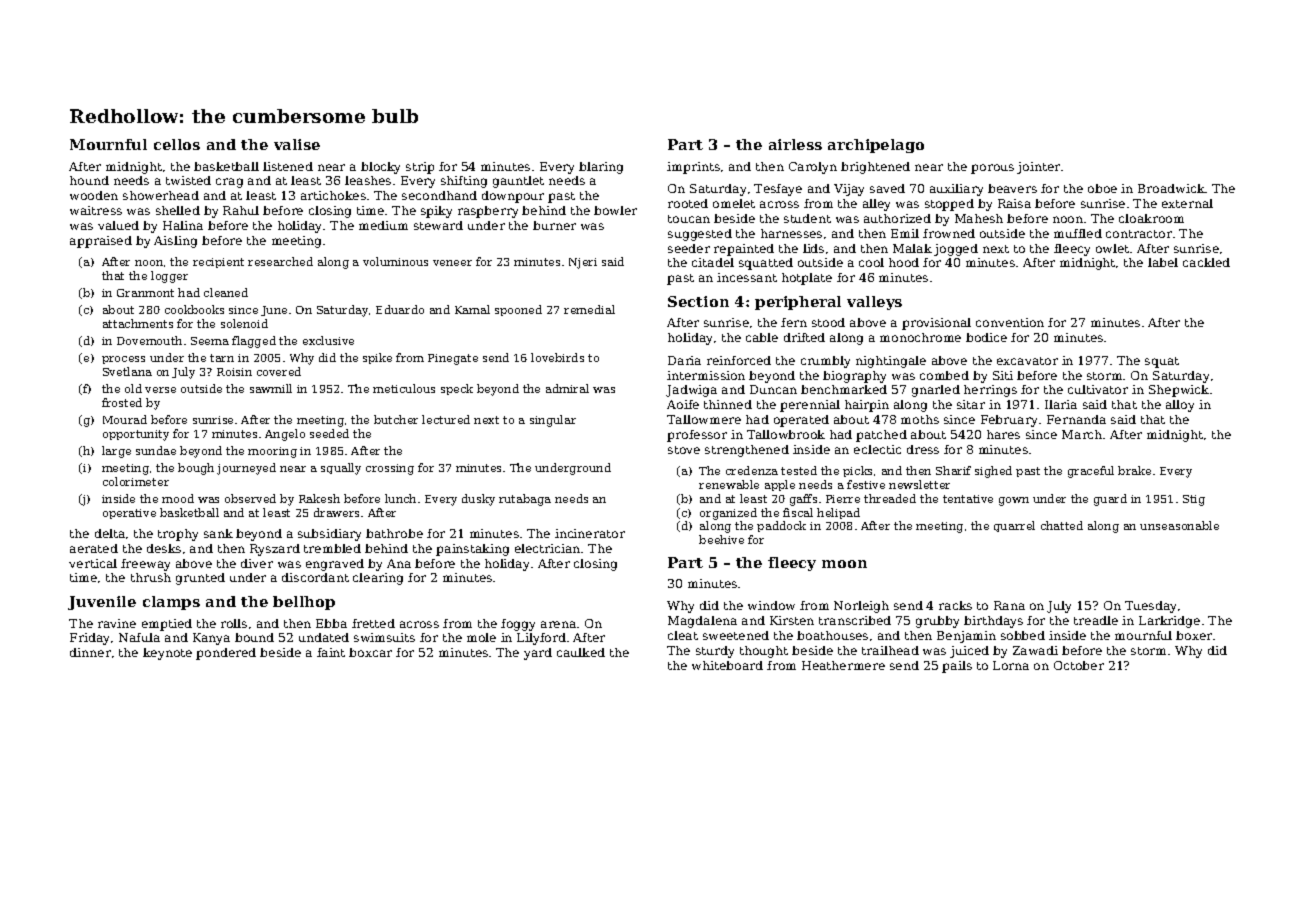 This screenshot has width=1308, height=924. What do you see at coordinates (1171, 188) in the screenshot?
I see `Broadwick` at bounding box center [1171, 188].
